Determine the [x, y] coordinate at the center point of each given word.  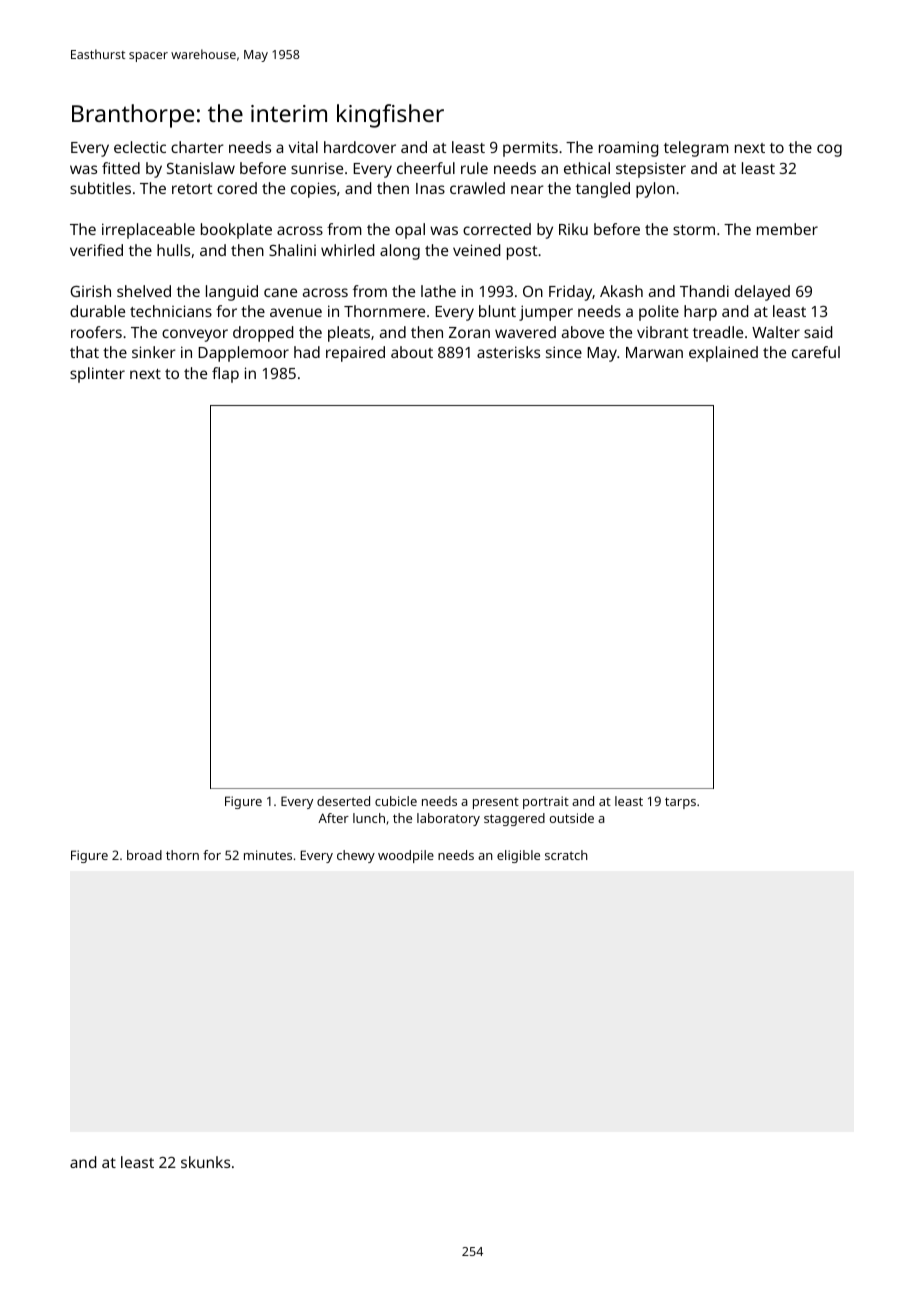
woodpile [406, 856]
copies [313, 190]
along [400, 252]
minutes [268, 855]
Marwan [654, 352]
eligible [518, 856]
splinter [97, 375]
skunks [205, 1162]
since [564, 352]
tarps [680, 803]
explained [723, 354]
